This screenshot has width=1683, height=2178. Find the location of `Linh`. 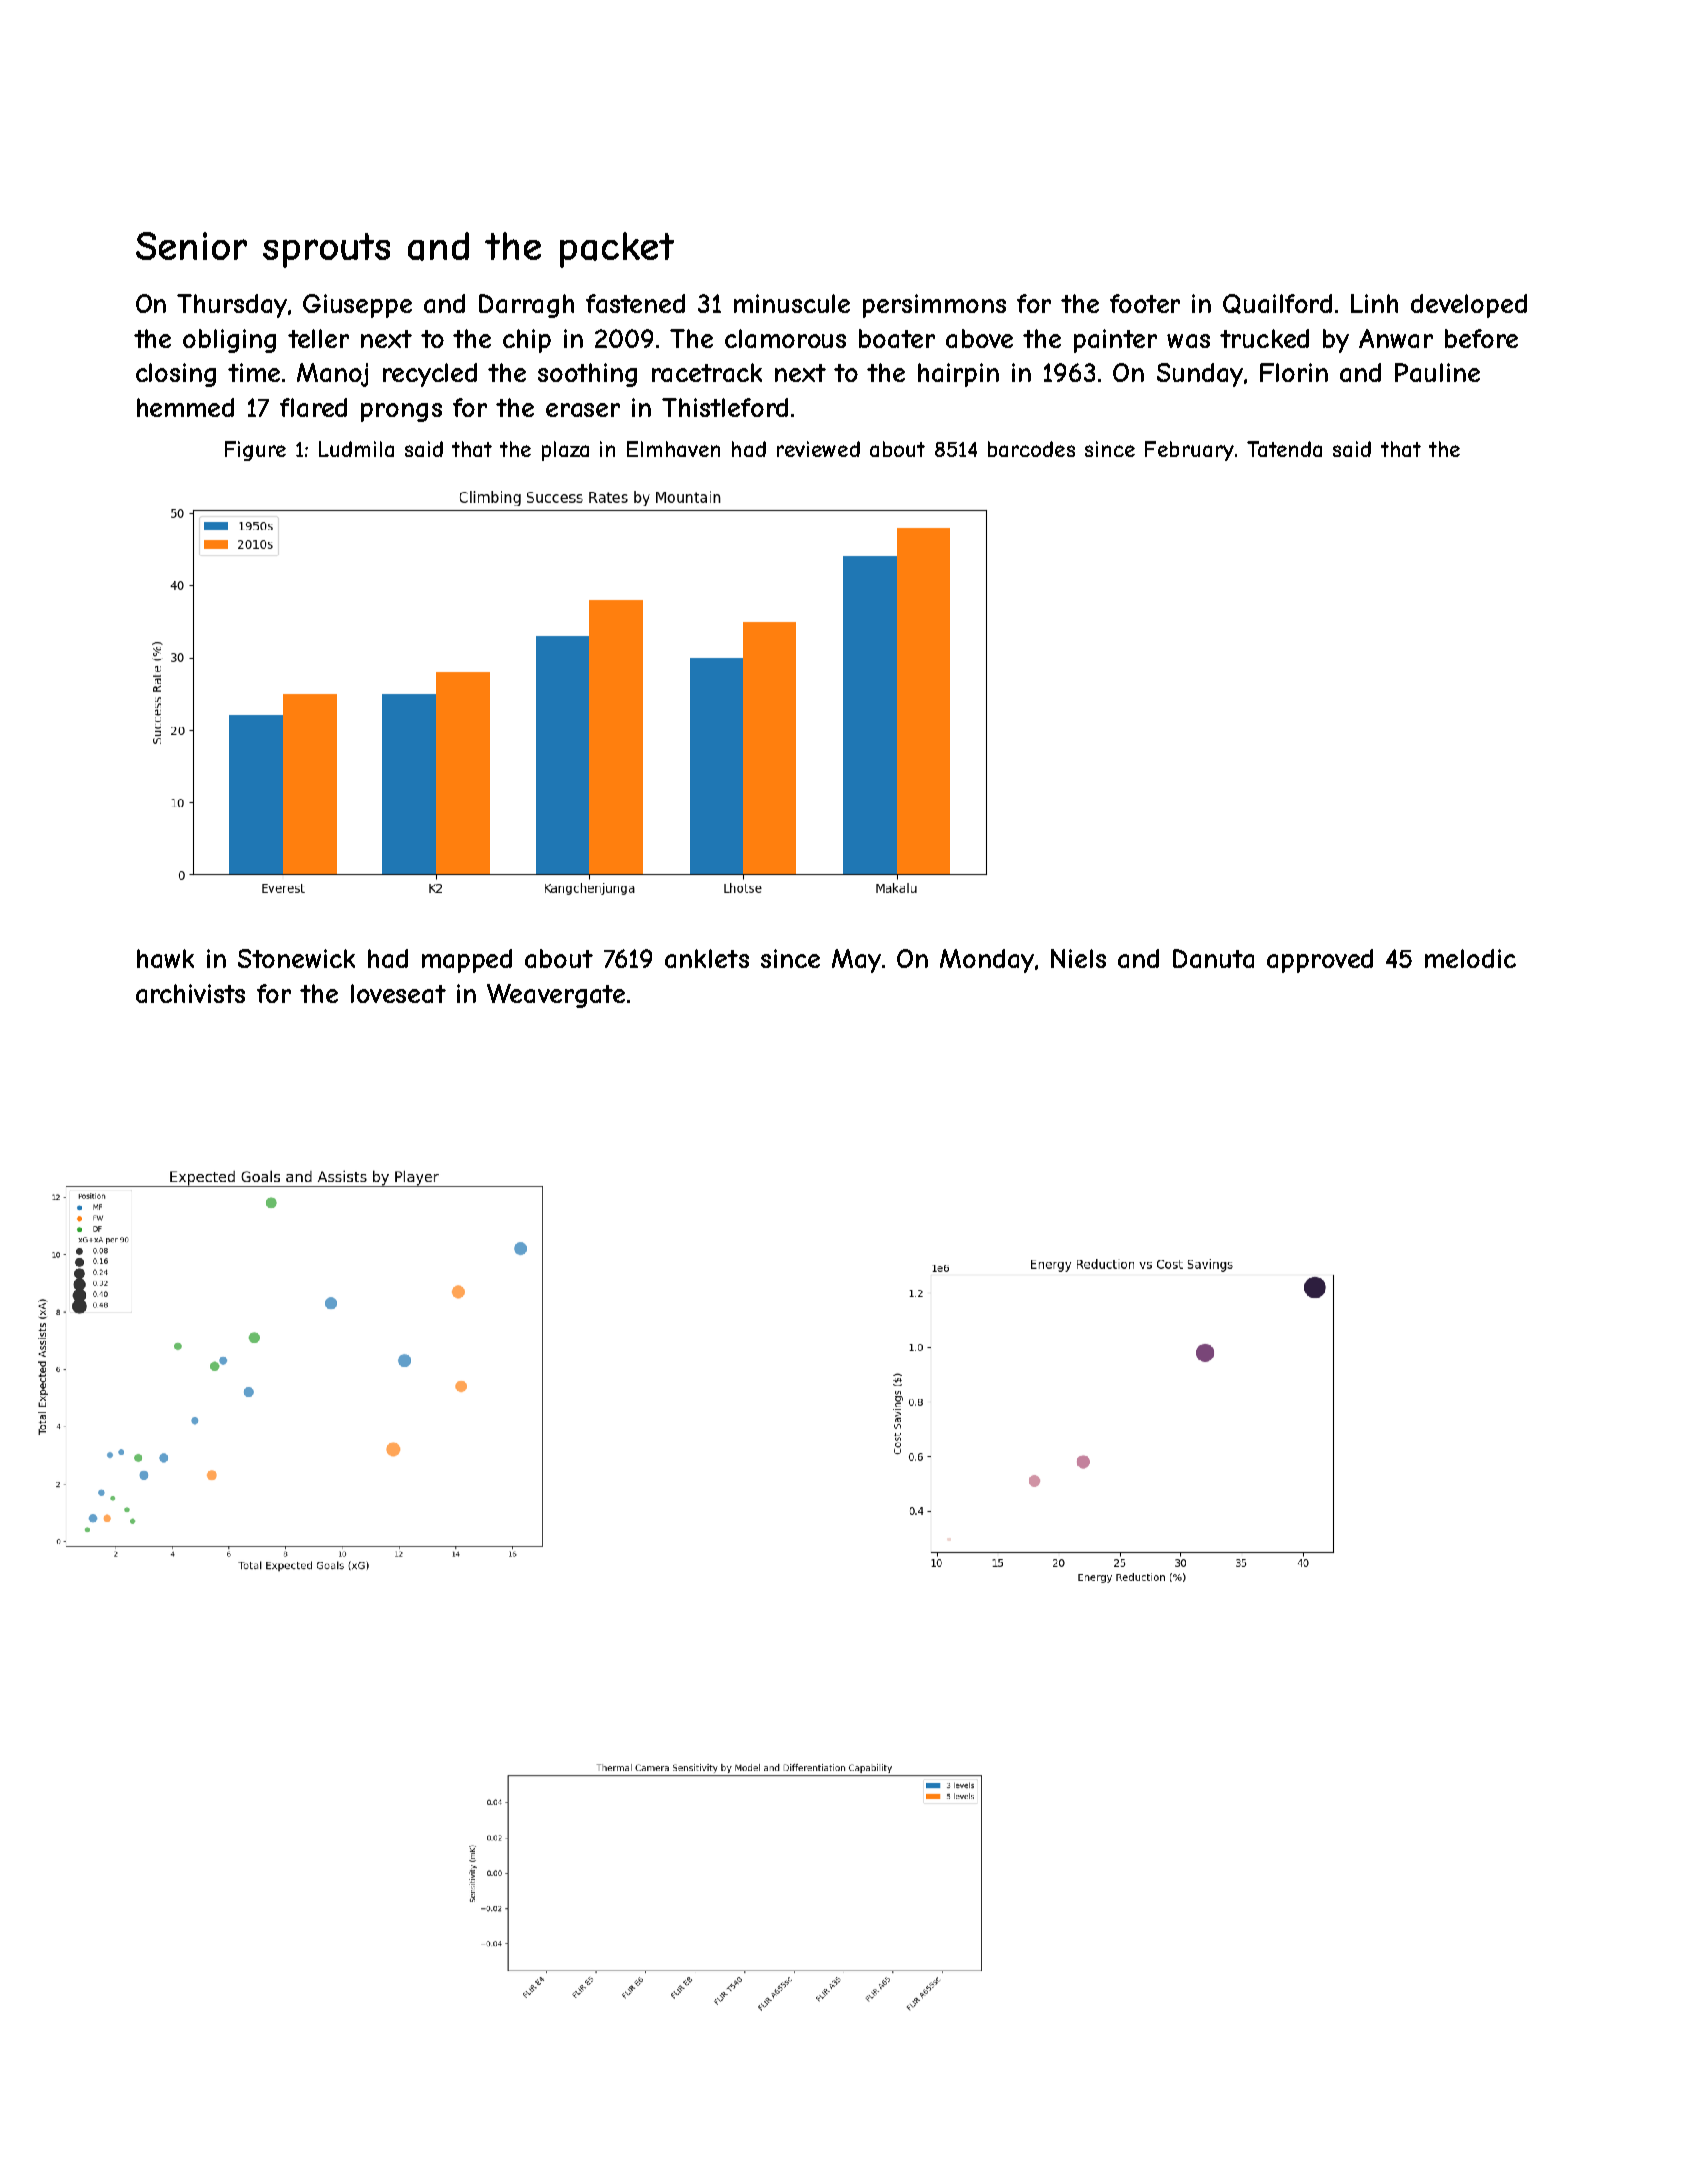

Linh is located at coordinates (1374, 303).
